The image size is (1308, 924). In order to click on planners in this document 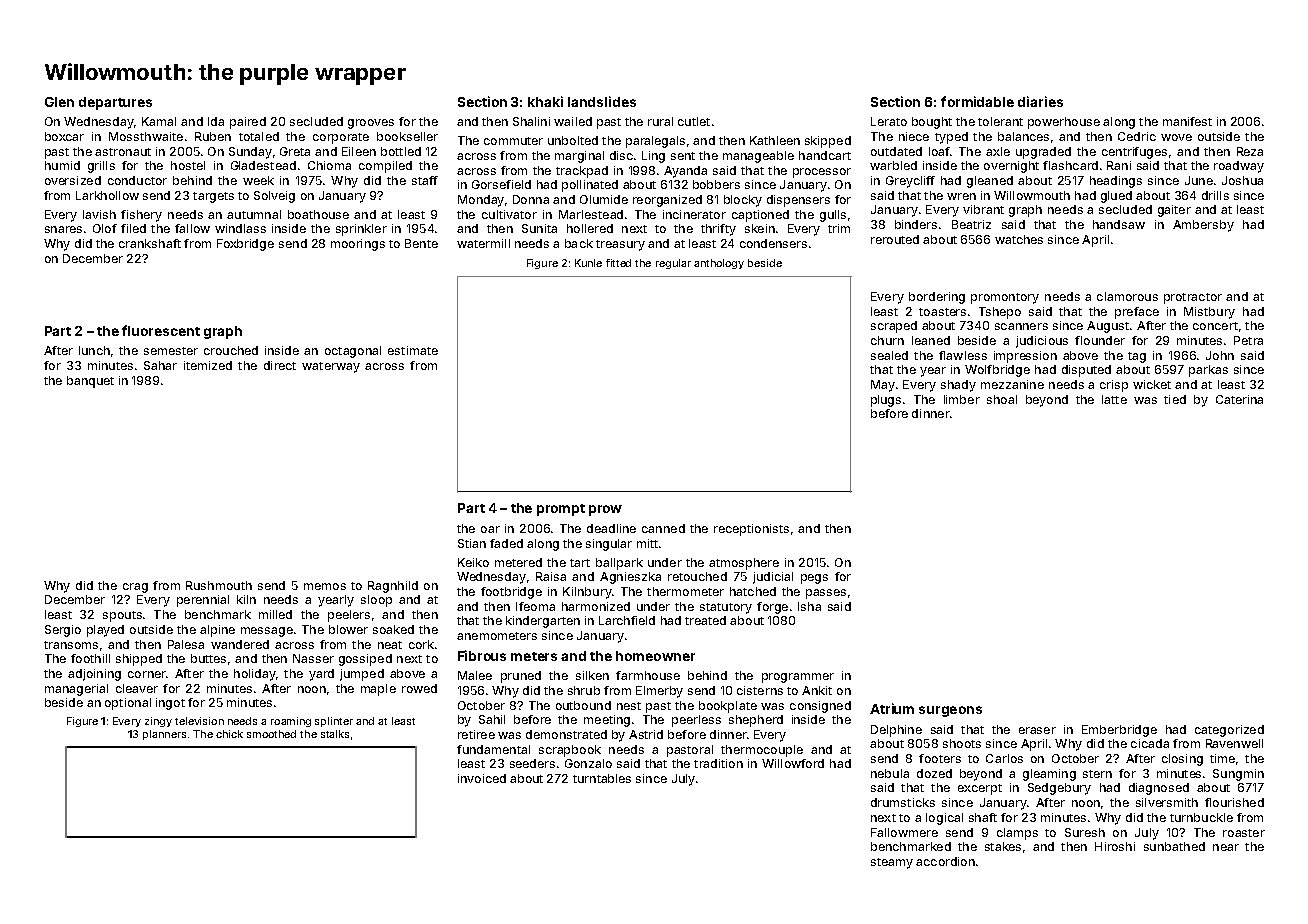, I will do `click(164, 735)`.
